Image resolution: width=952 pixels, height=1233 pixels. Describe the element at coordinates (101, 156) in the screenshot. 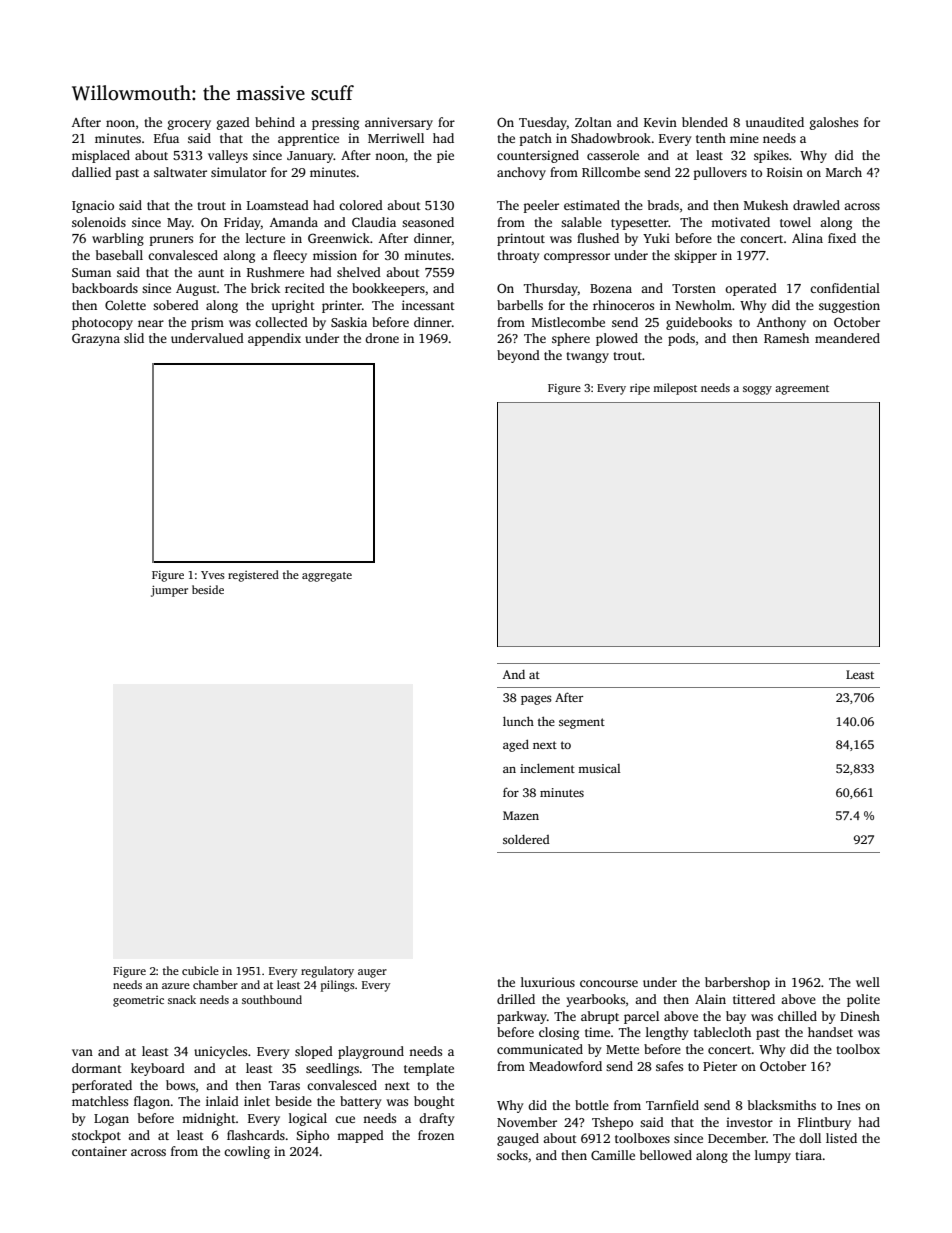

I see `misplaced` at that location.
